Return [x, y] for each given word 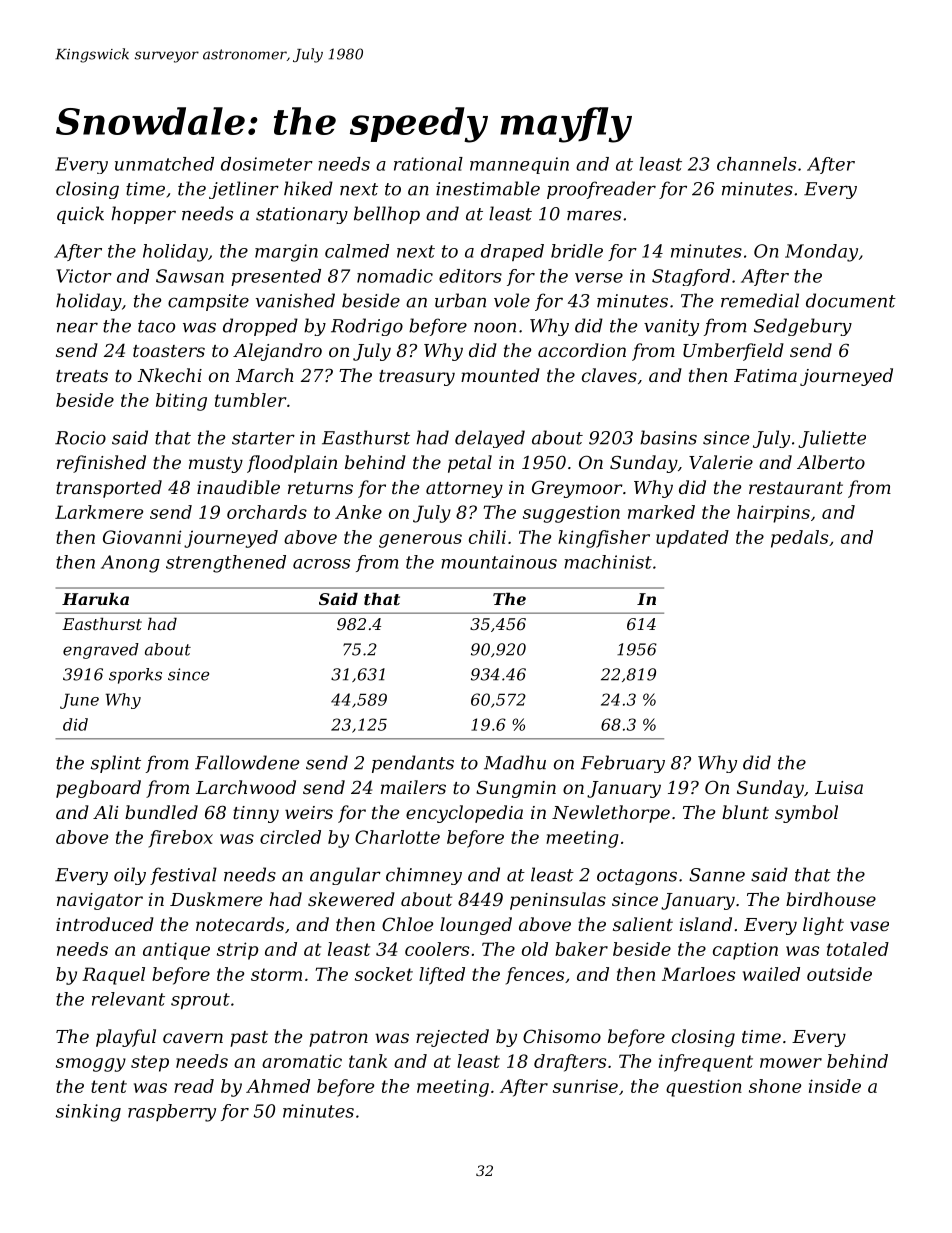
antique [176, 951]
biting [181, 402]
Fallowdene [247, 762]
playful [126, 1038]
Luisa [839, 787]
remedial [760, 300]
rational [428, 164]
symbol [806, 814]
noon [495, 327]
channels [756, 164]
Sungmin [516, 789]
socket [384, 974]
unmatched [164, 164]
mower [791, 1063]
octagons [637, 877]
